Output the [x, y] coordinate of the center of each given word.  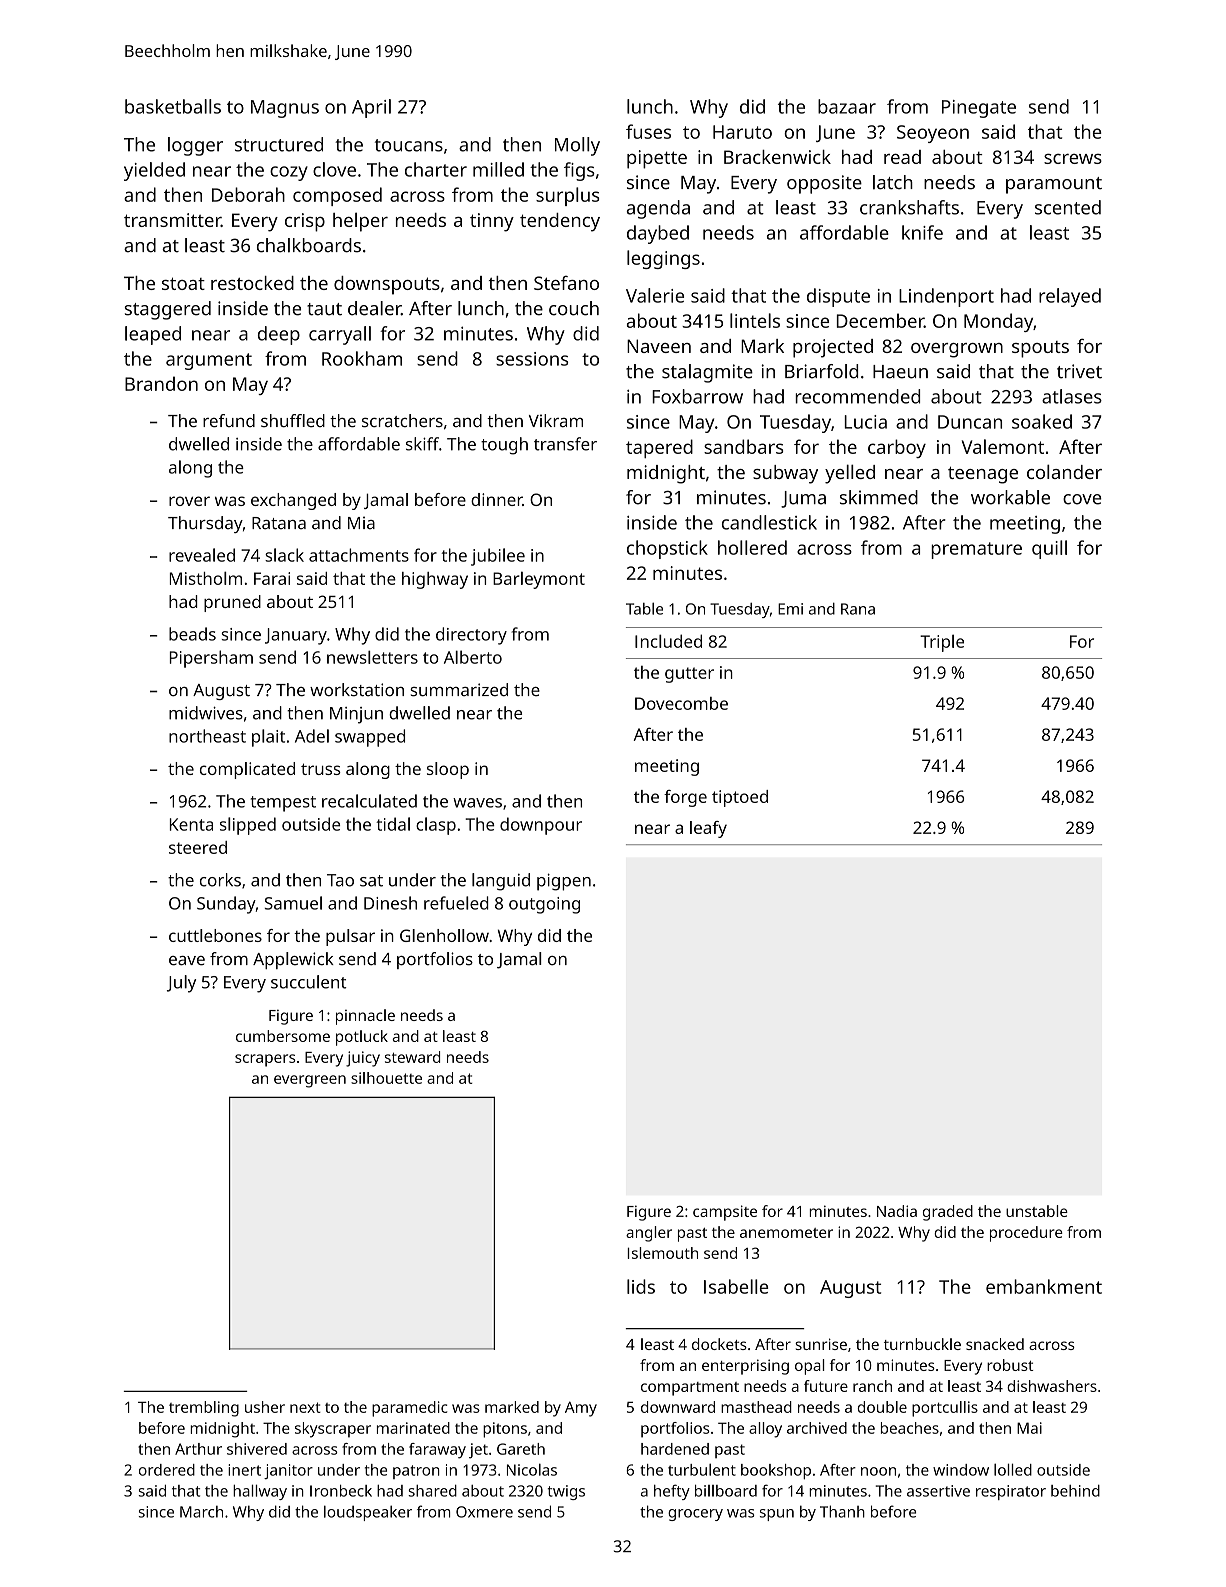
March [201, 1512]
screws [1073, 159]
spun [777, 1515]
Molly [577, 146]
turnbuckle [922, 1344]
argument [209, 361]
